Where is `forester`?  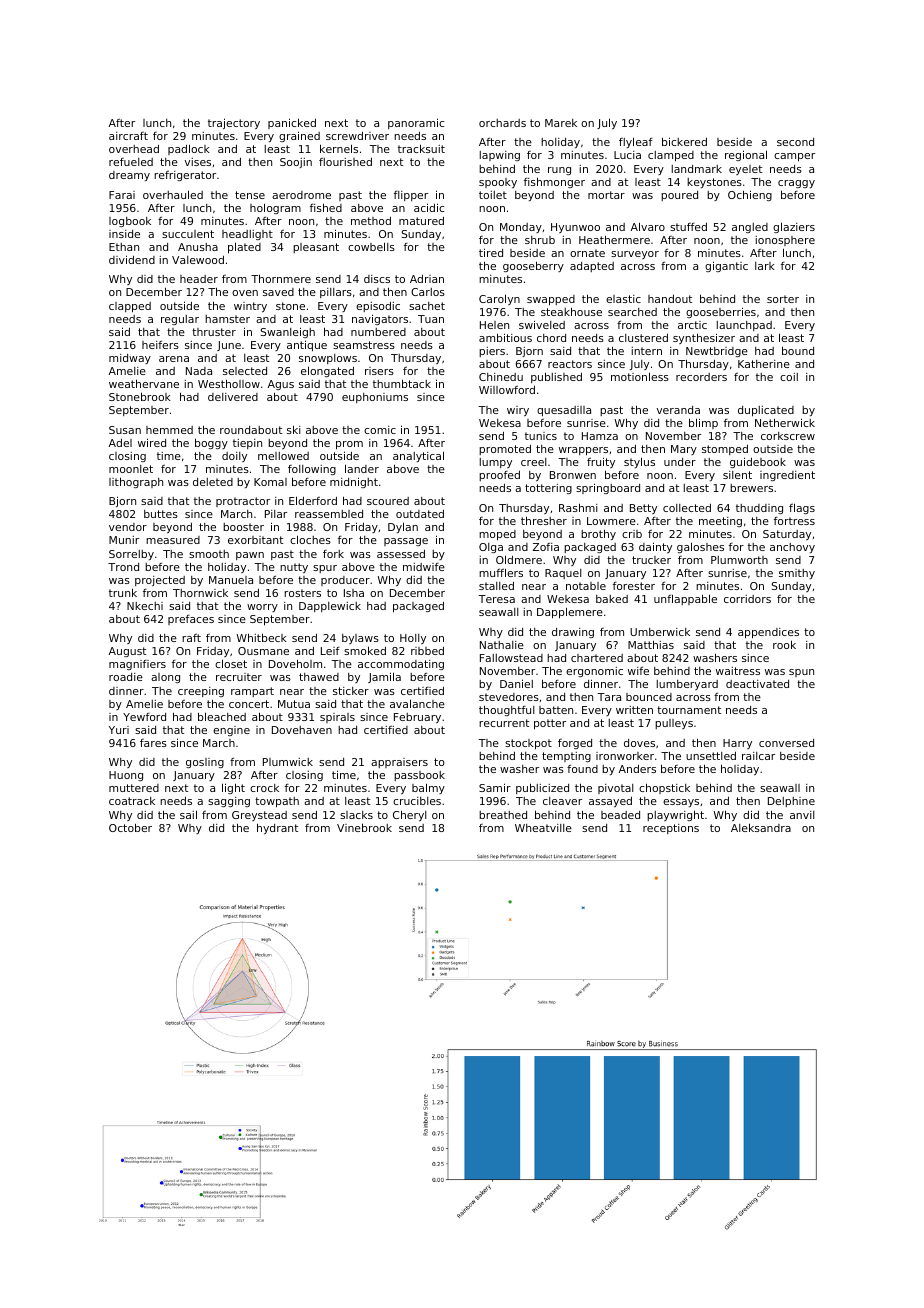 forester is located at coordinates (634, 586).
